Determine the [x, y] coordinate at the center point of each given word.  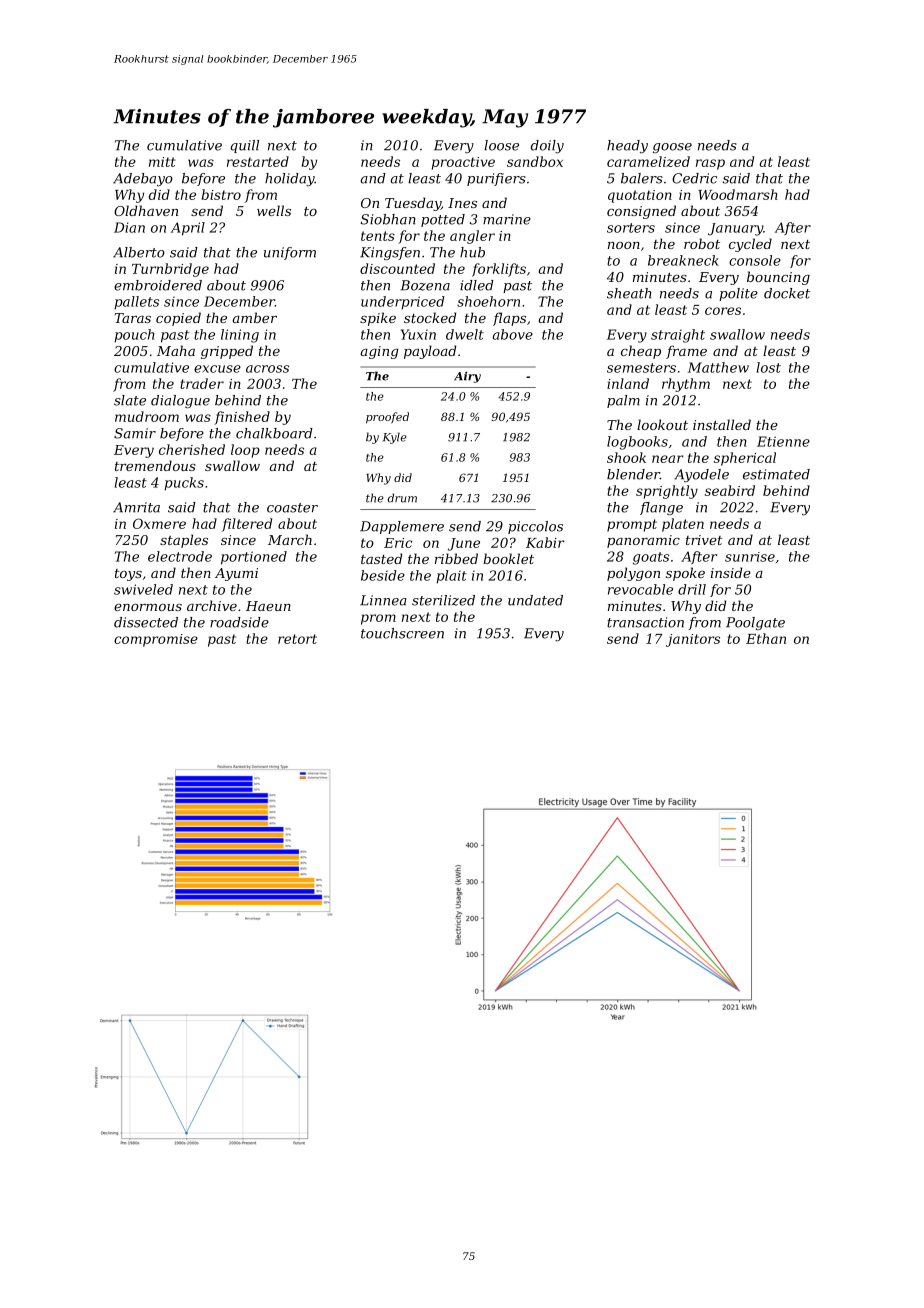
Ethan [766, 638]
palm [623, 401]
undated [535, 600]
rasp [710, 164]
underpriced [403, 303]
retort [297, 639]
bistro [221, 194]
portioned [254, 558]
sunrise [750, 557]
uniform [290, 253]
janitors [693, 640]
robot [702, 243]
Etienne [783, 441]
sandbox [535, 161]
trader [202, 383]
